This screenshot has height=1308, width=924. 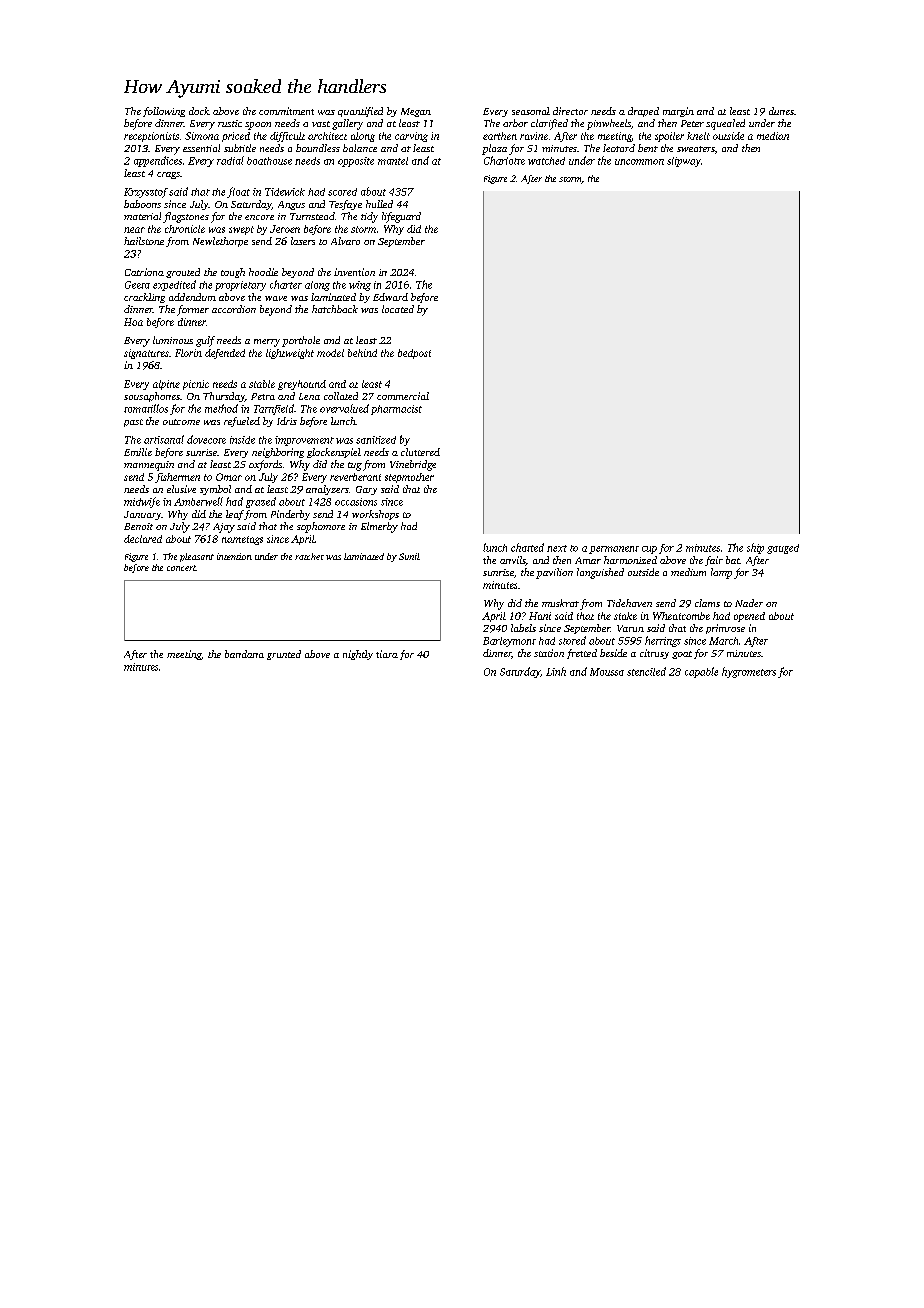 I want to click on Hani, so click(x=540, y=616).
